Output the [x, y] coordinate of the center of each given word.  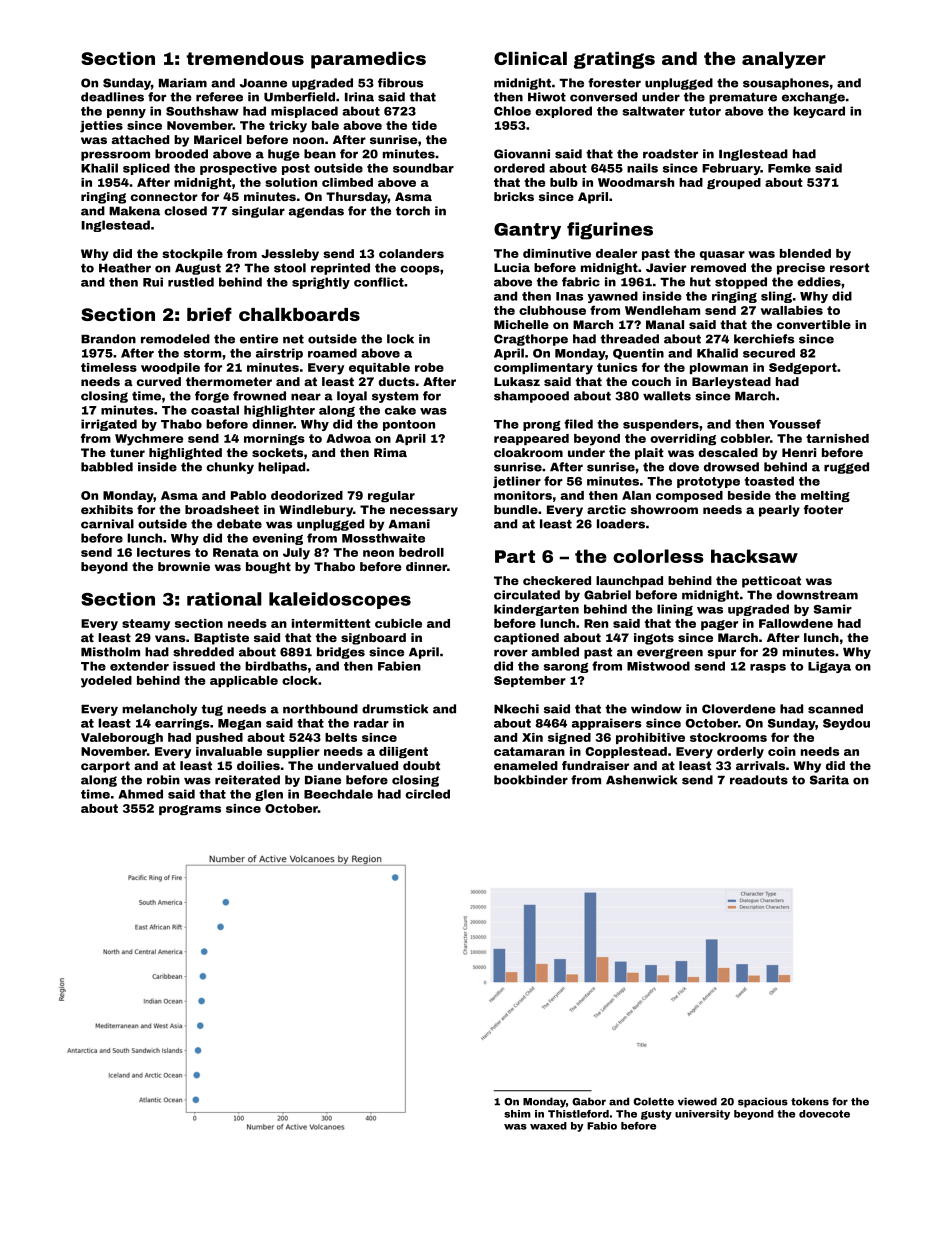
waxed [548, 1126]
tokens [810, 1101]
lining [675, 610]
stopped [741, 283]
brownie [184, 566]
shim [517, 1114]
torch [413, 211]
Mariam [183, 83]
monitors [523, 495]
